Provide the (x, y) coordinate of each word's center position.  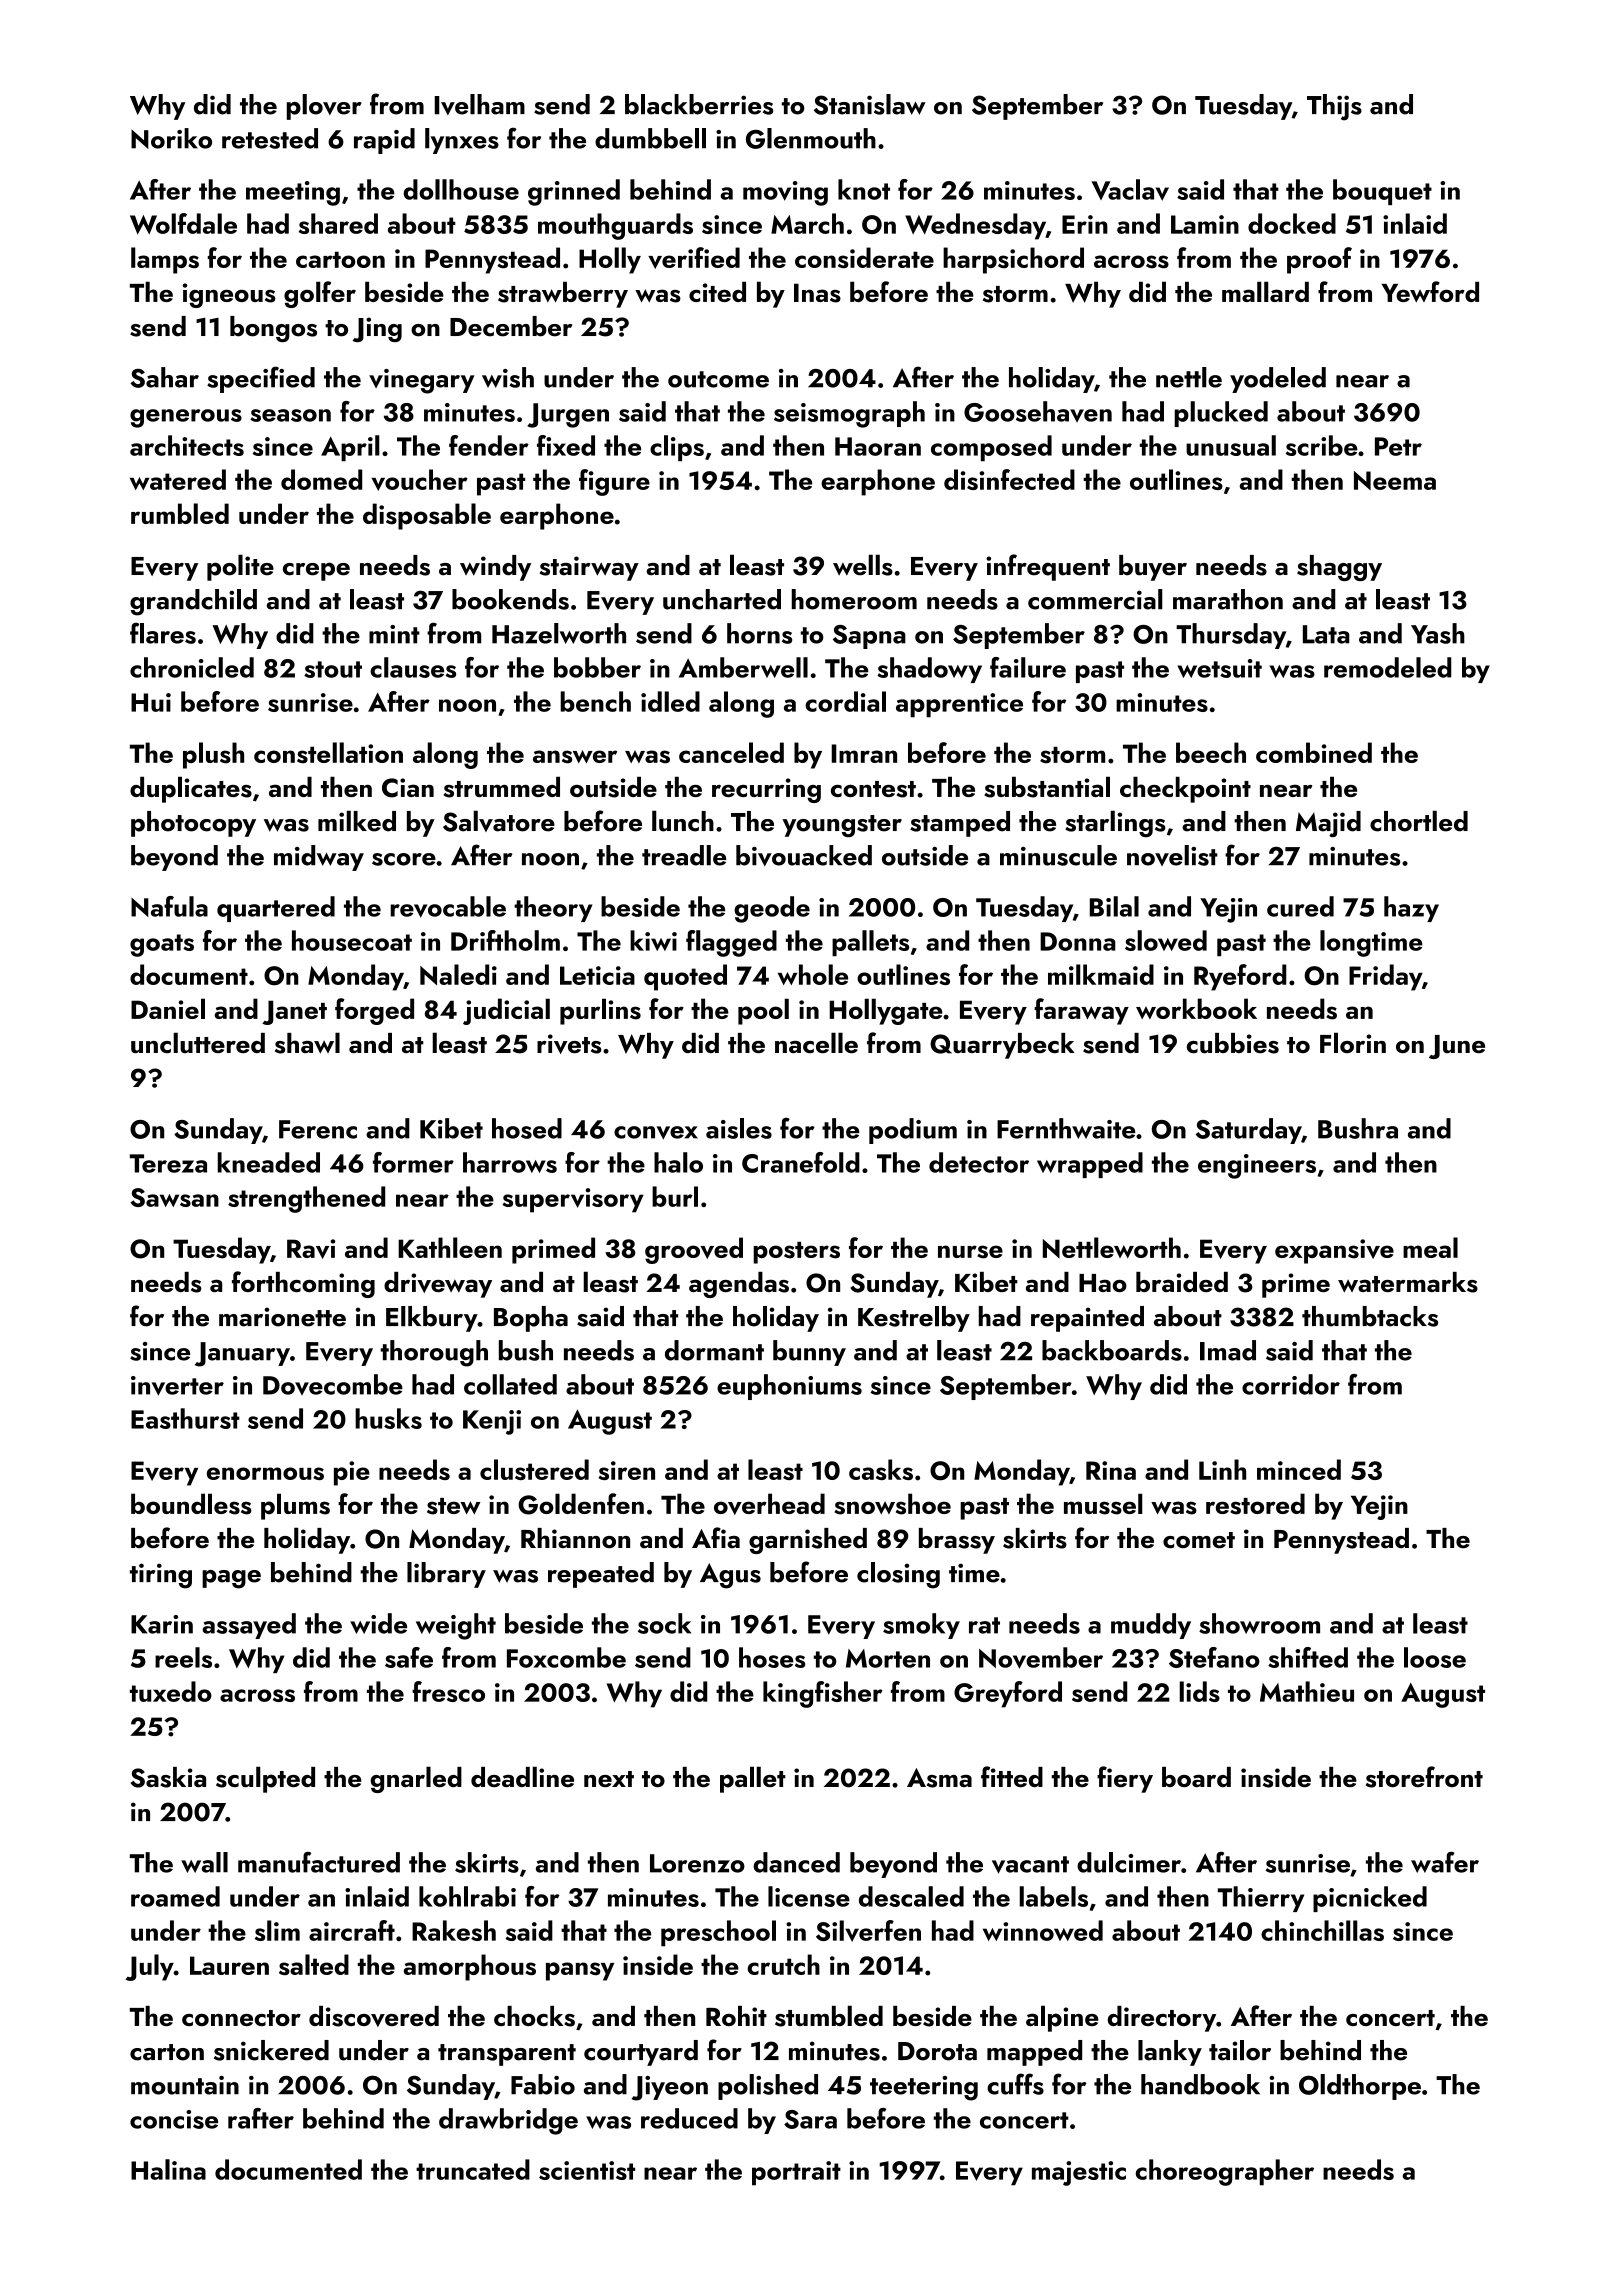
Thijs (1334, 107)
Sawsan (174, 1197)
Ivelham (479, 104)
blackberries (699, 104)
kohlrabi (467, 1896)
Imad (1228, 1350)
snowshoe (892, 1504)
